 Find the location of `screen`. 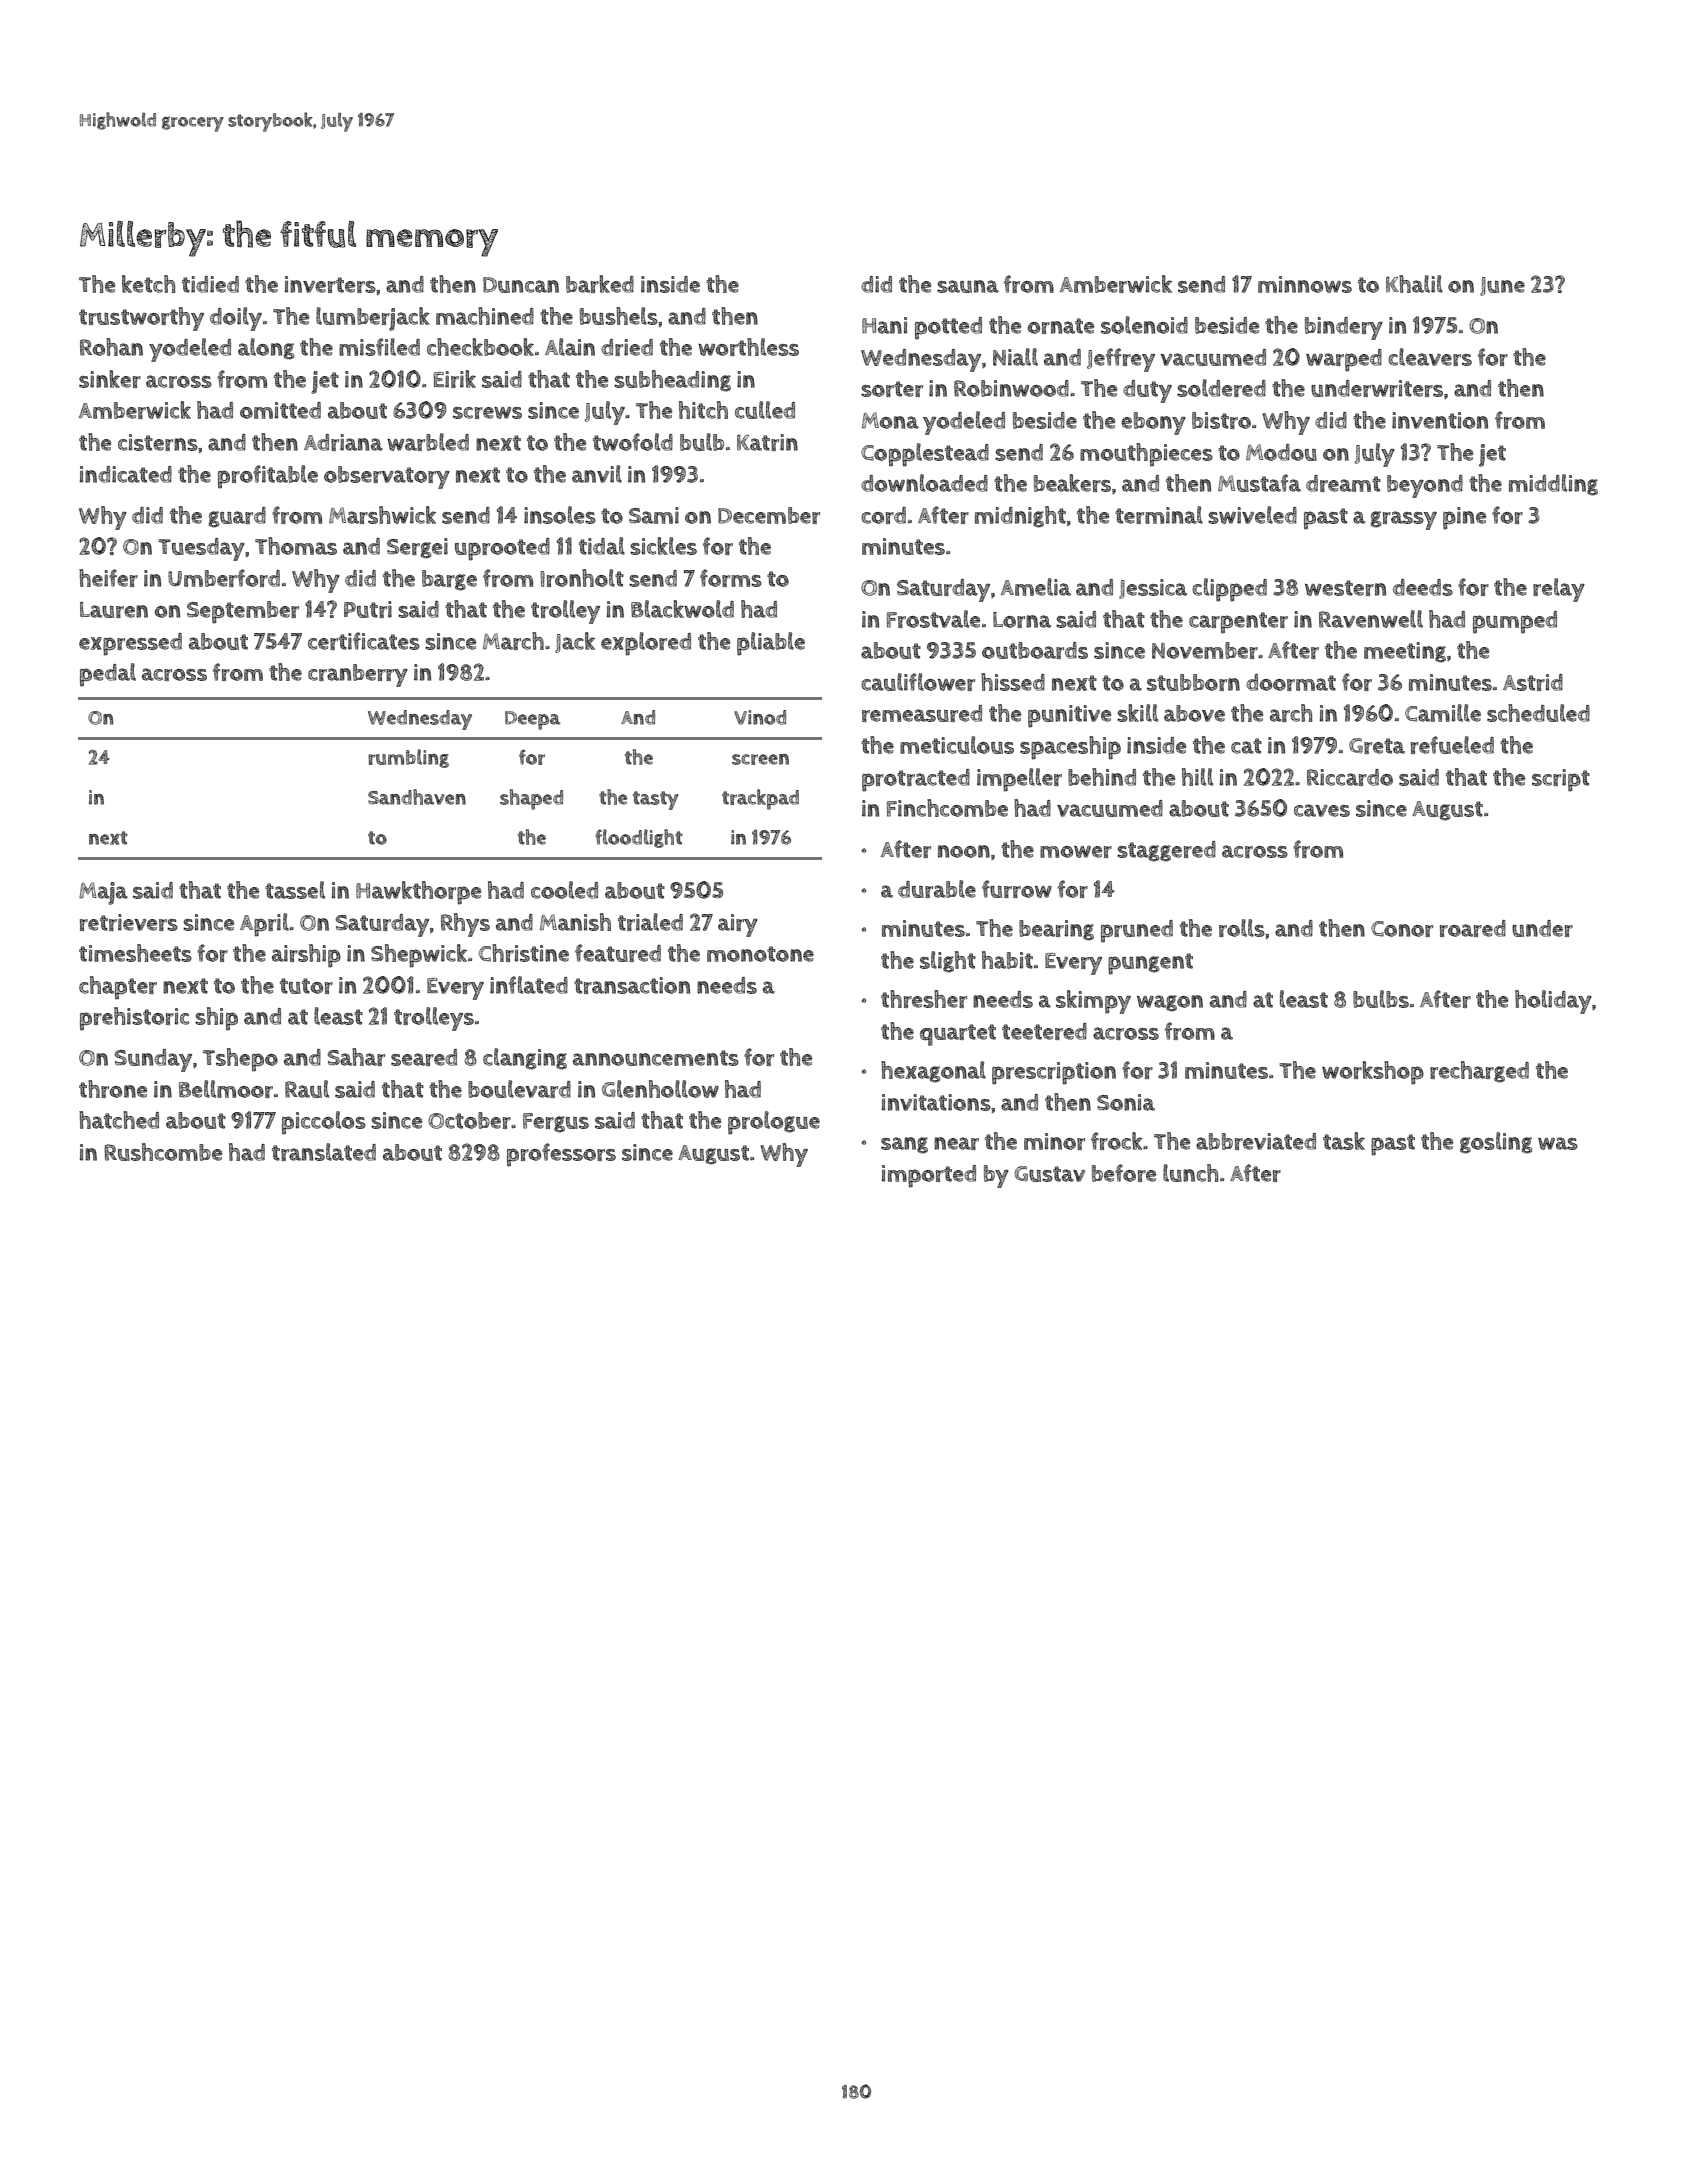

screen is located at coordinates (760, 759).
